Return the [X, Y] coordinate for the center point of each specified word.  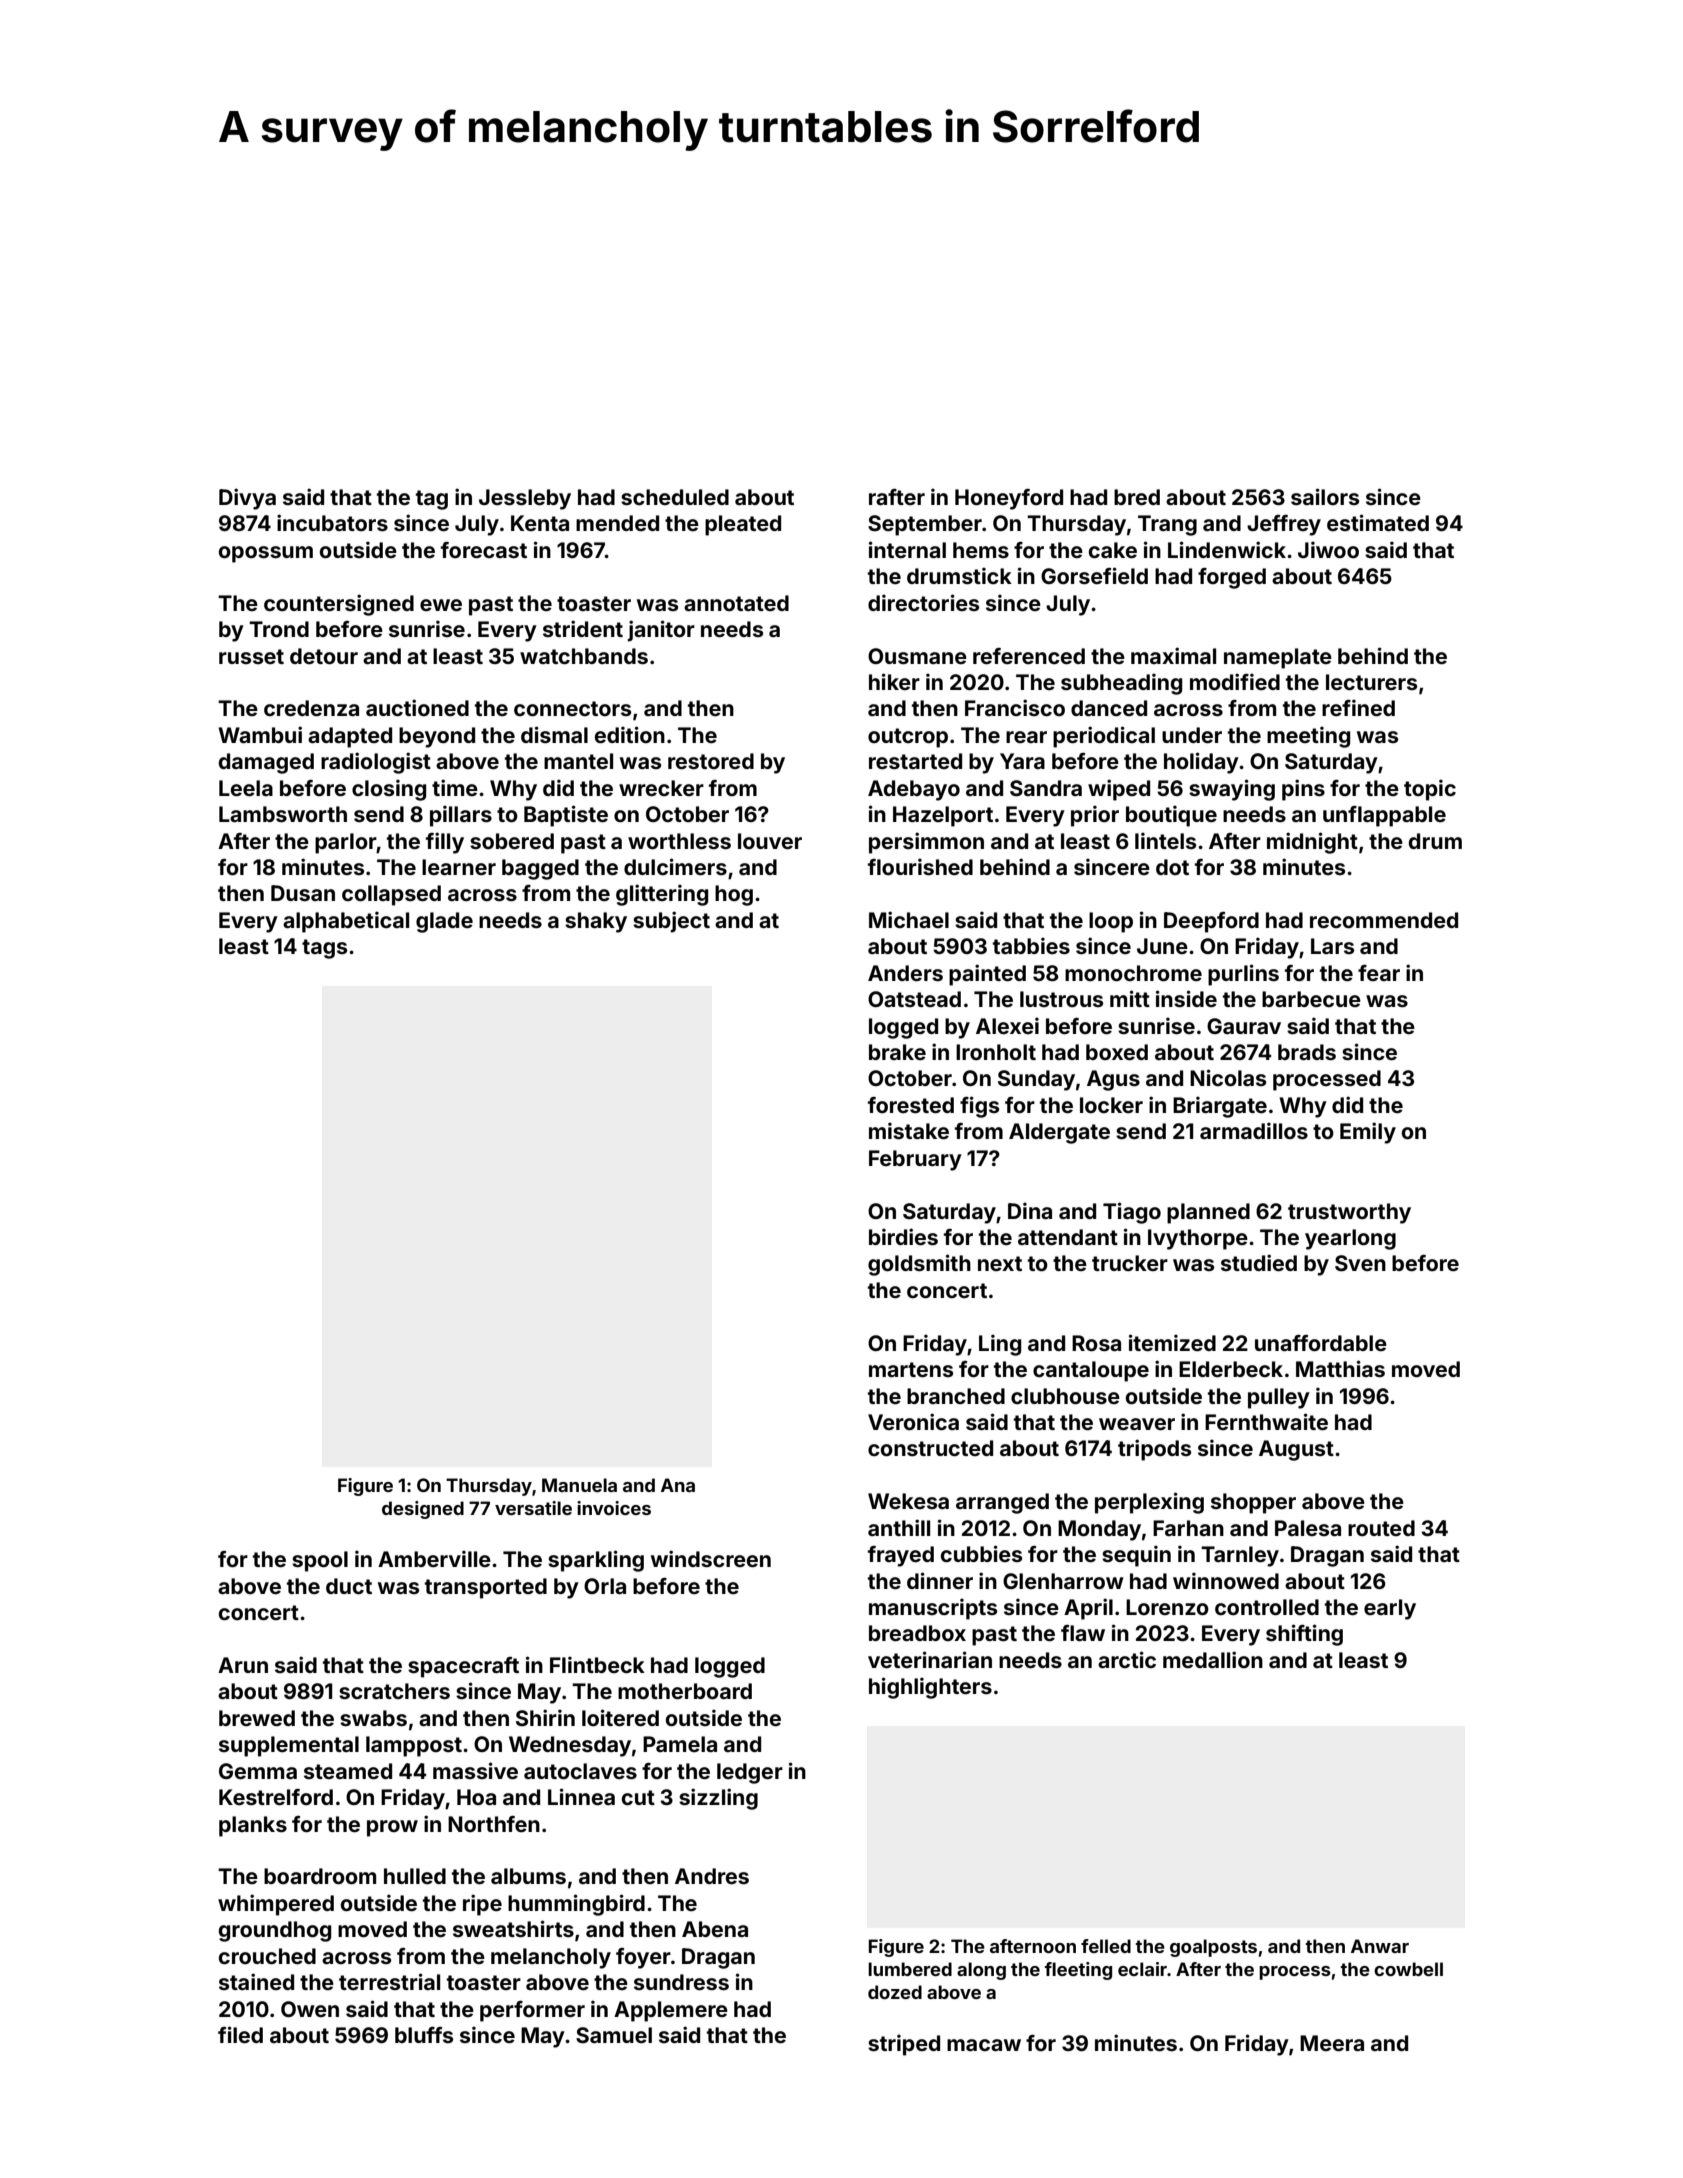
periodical [1104, 737]
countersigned [339, 605]
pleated [743, 525]
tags [324, 949]
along [981, 1971]
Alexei [1007, 1025]
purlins [1243, 975]
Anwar [1380, 1946]
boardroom [320, 1876]
